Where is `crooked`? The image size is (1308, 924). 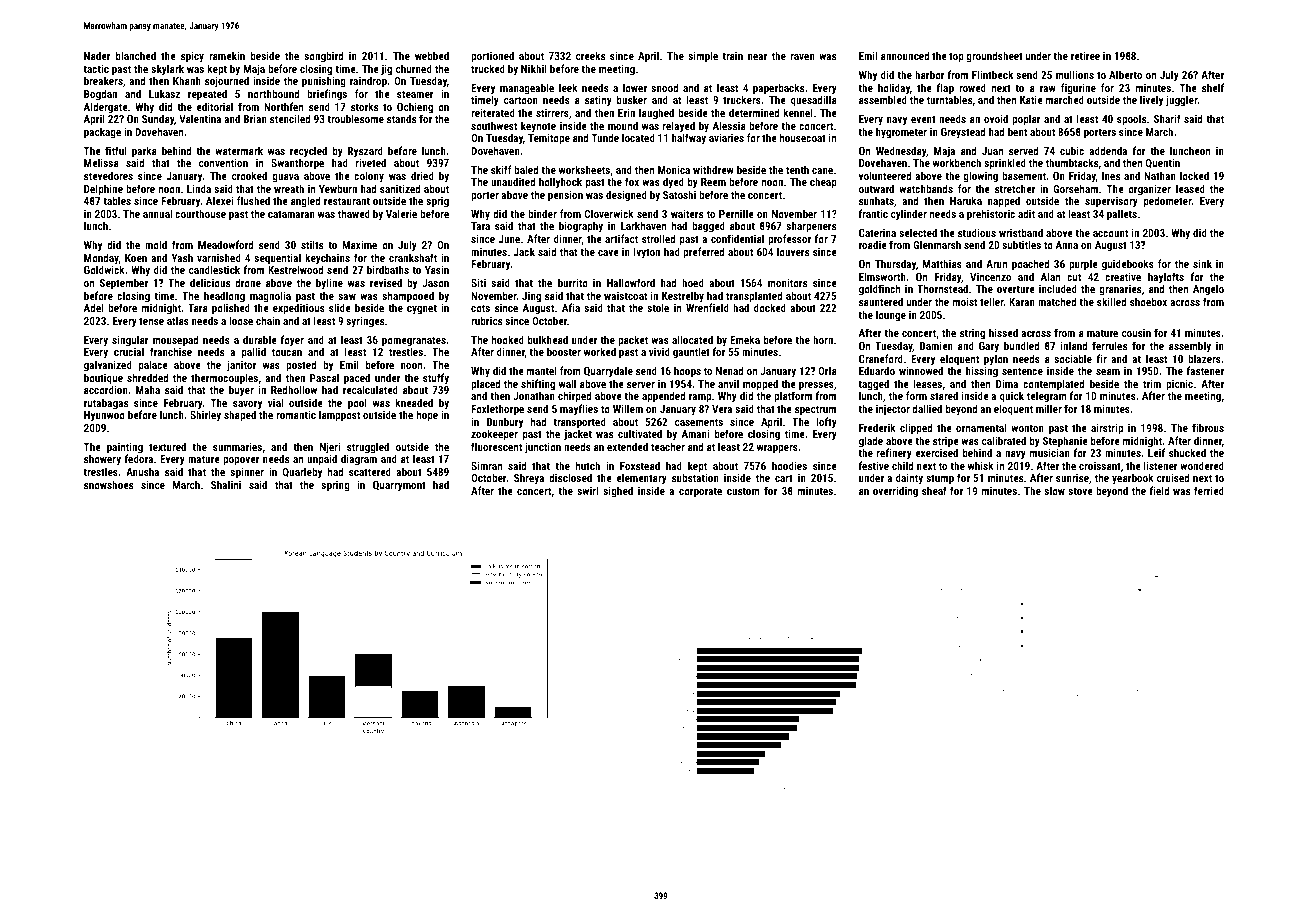
crooked is located at coordinates (249, 175).
